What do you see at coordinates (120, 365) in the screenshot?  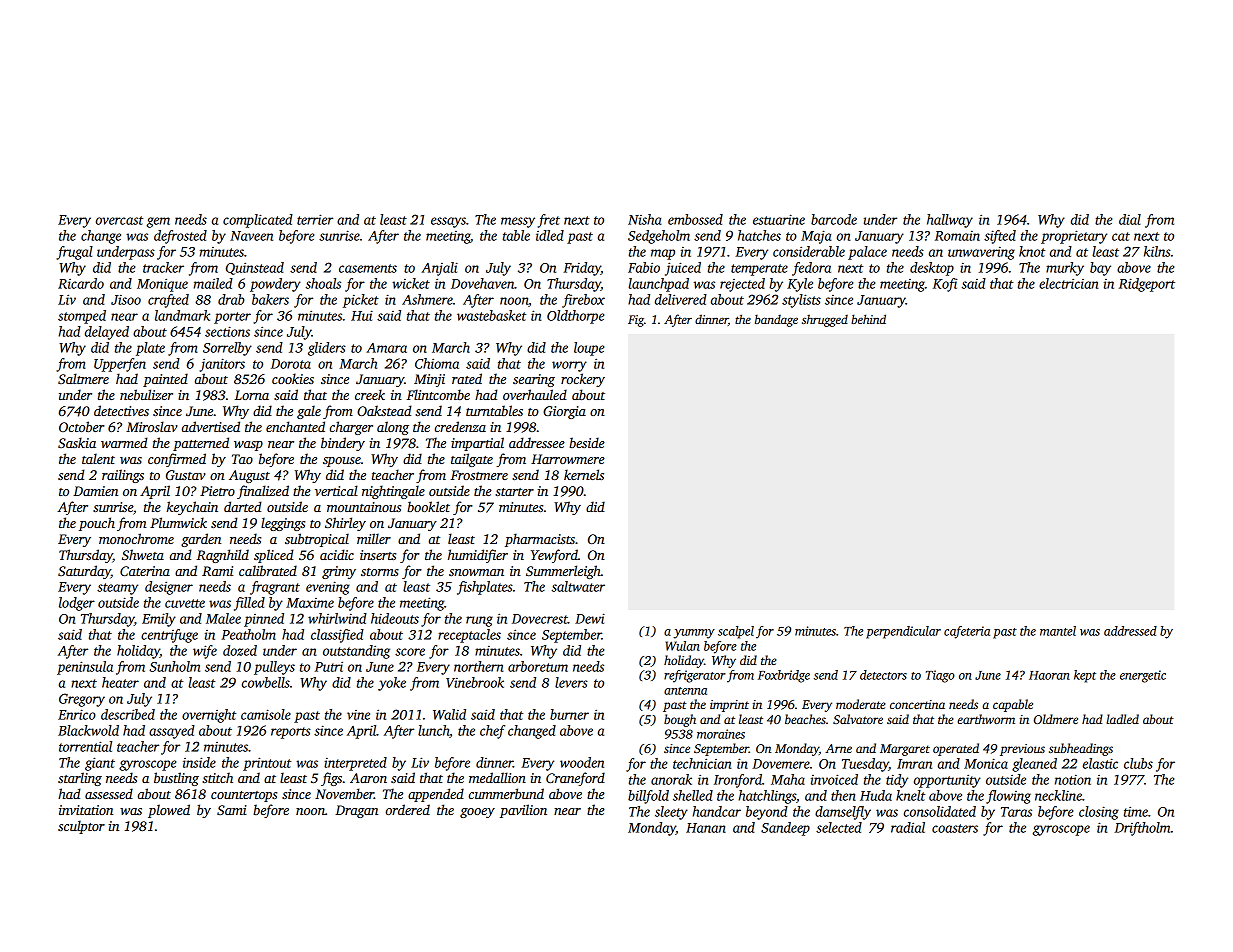 I see `Upperfen` at bounding box center [120, 365].
